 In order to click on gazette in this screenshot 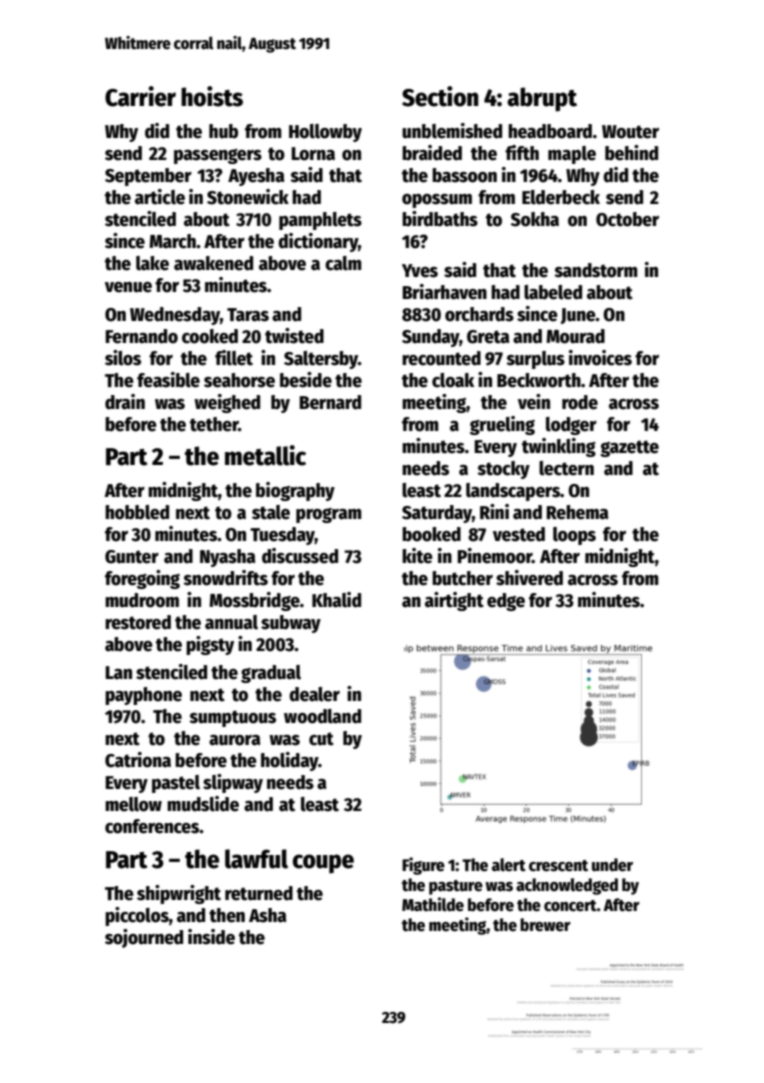, I will do `click(629, 448)`.
